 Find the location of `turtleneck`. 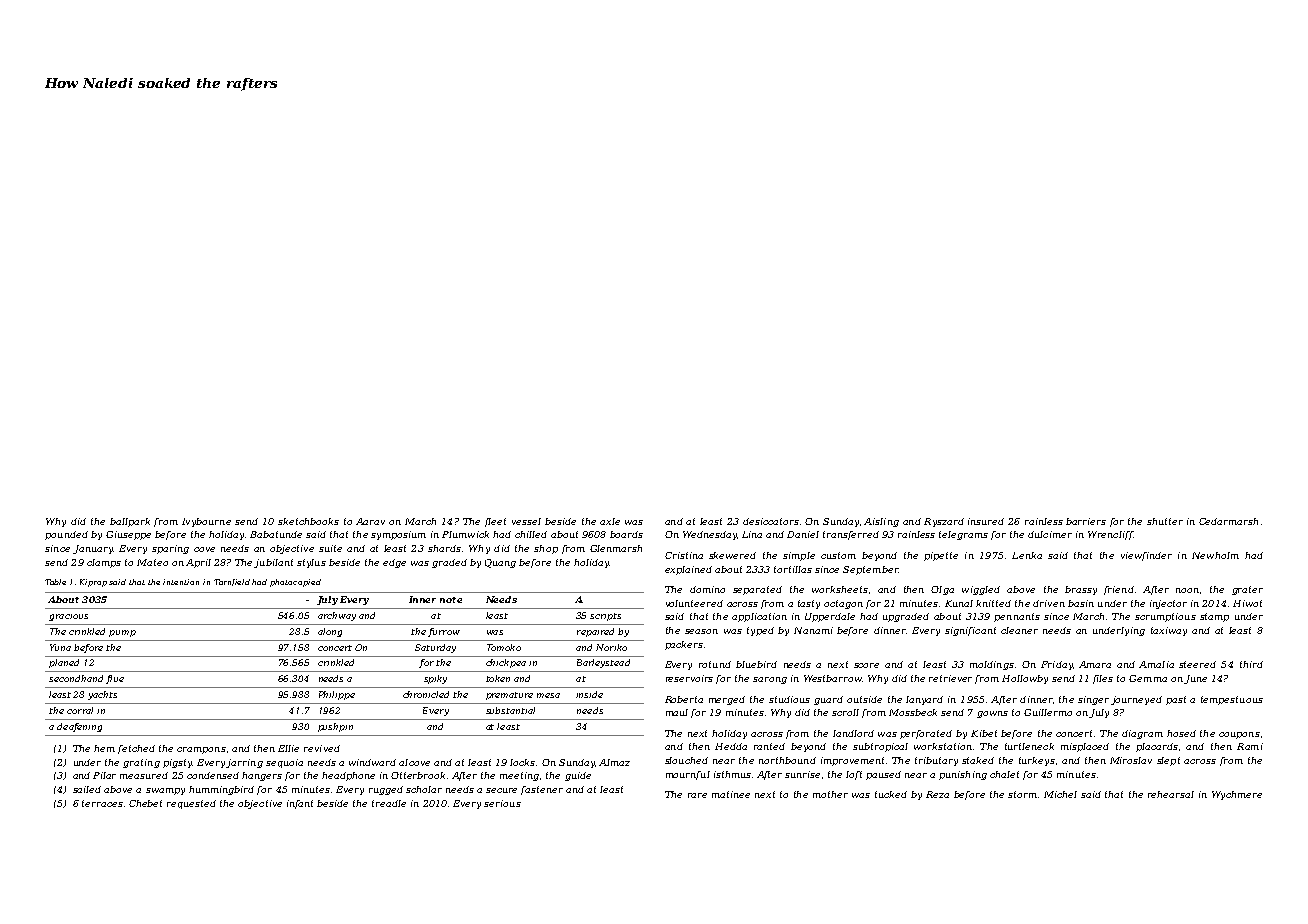

turtleneck is located at coordinates (1029, 746).
